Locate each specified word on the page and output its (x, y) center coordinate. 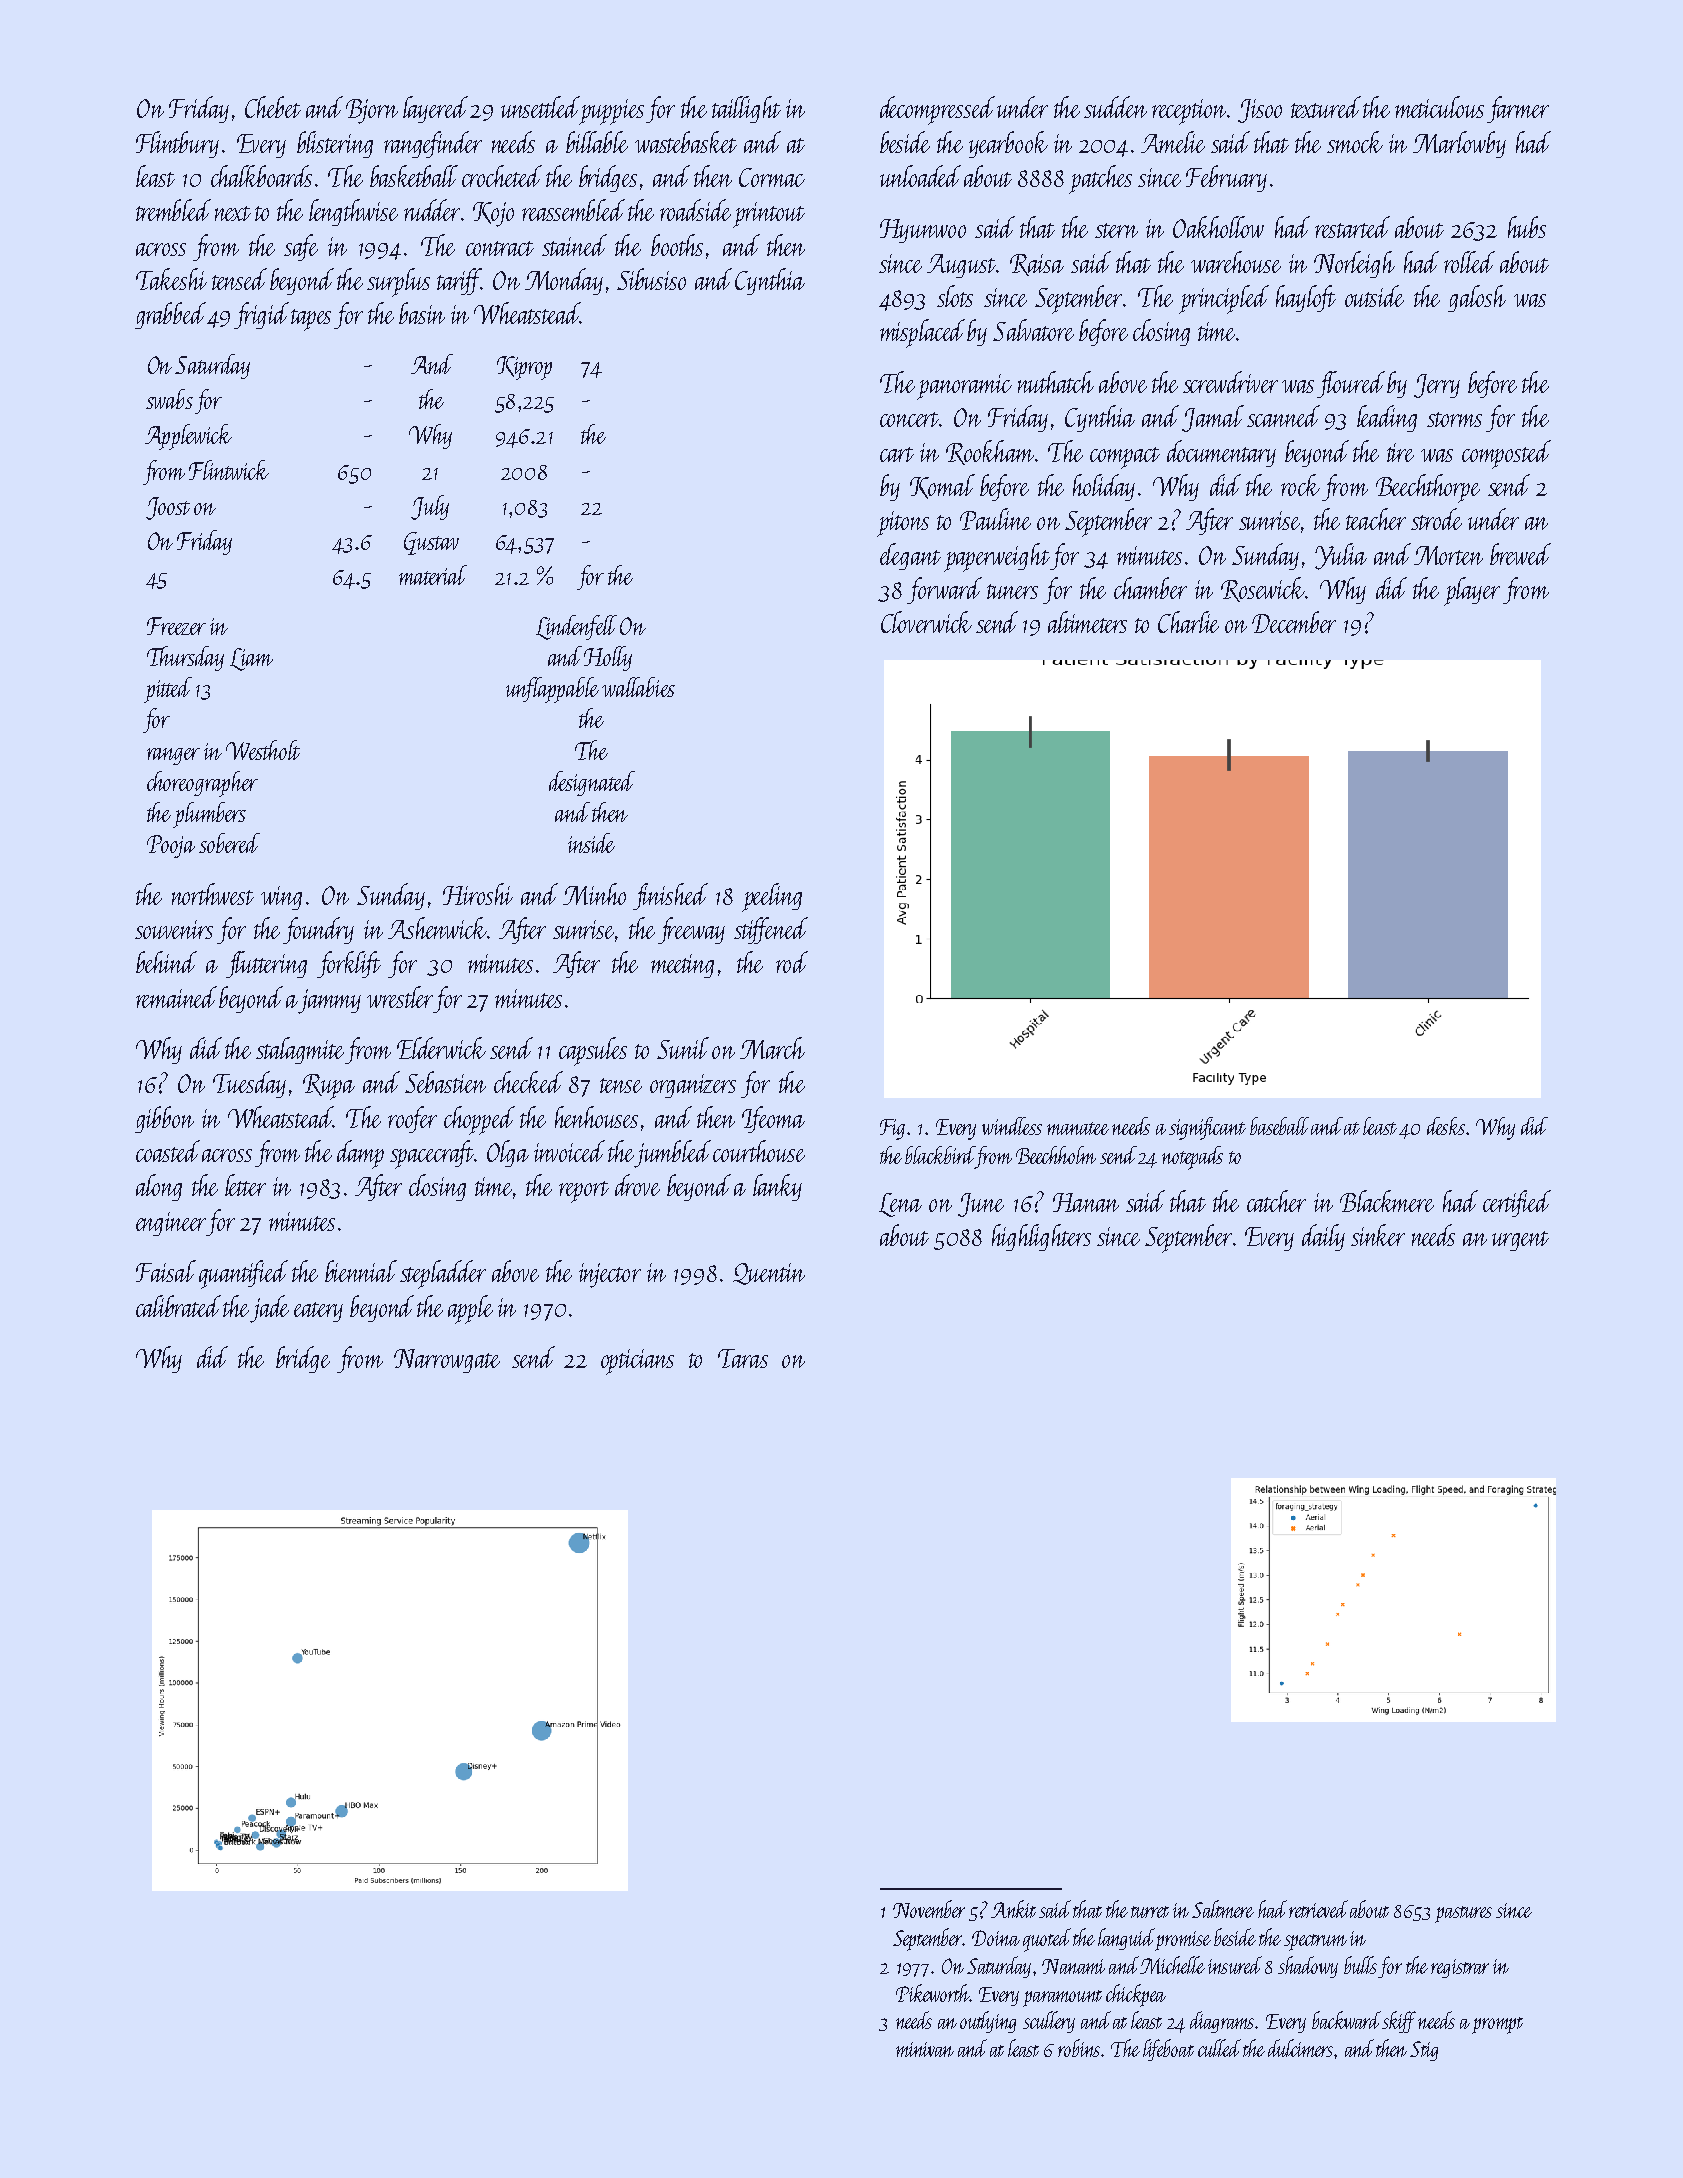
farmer (1518, 109)
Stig (1424, 2051)
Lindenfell (576, 627)
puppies (611, 112)
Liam (251, 659)
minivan (925, 2049)
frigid (261, 315)
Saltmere (1223, 1909)
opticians (637, 1362)
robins (1079, 2048)
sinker (1378, 1235)
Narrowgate (447, 1361)
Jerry (1437, 386)
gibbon (164, 1119)
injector (610, 1275)
